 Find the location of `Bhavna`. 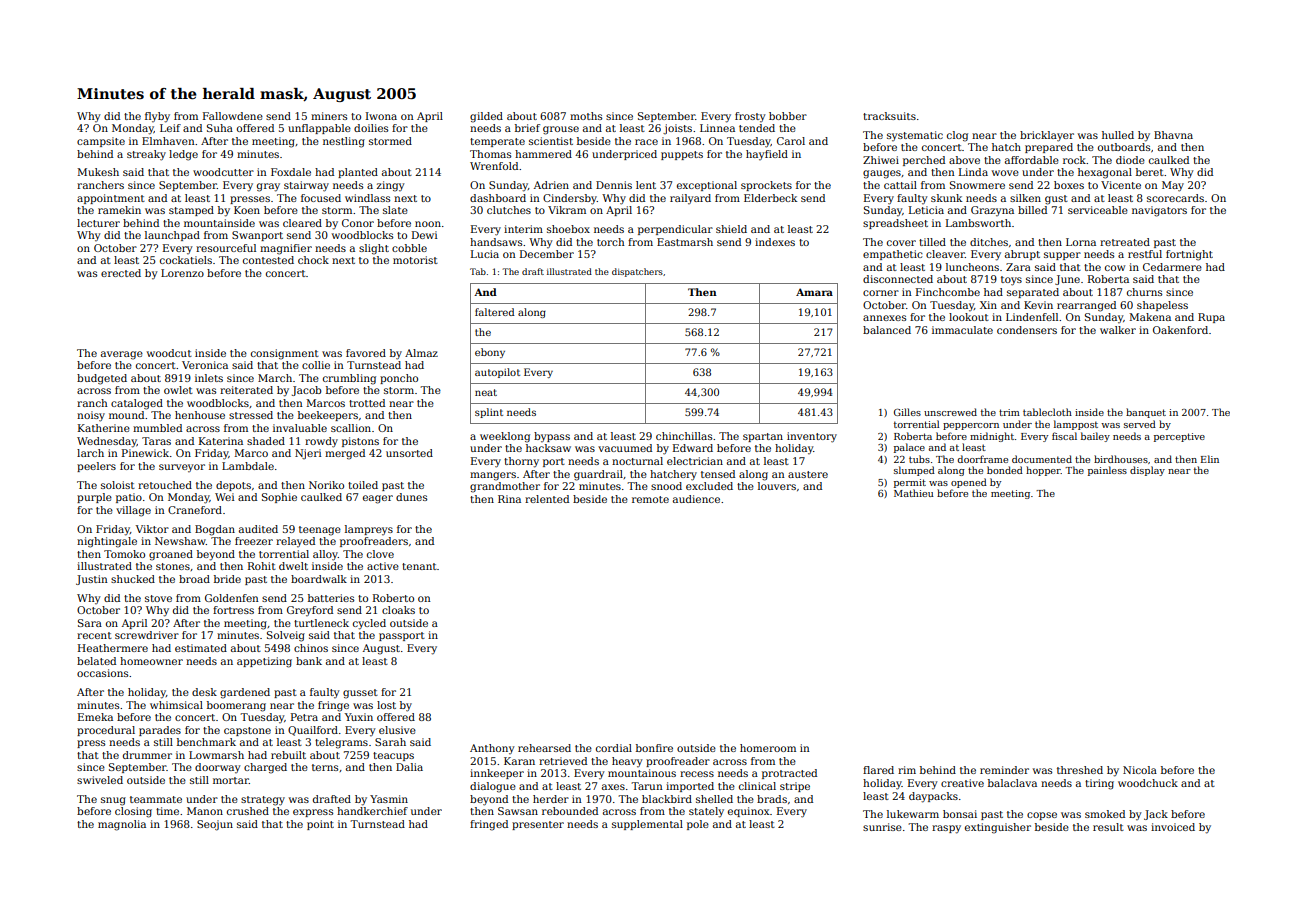

Bhavna is located at coordinates (1173, 135).
